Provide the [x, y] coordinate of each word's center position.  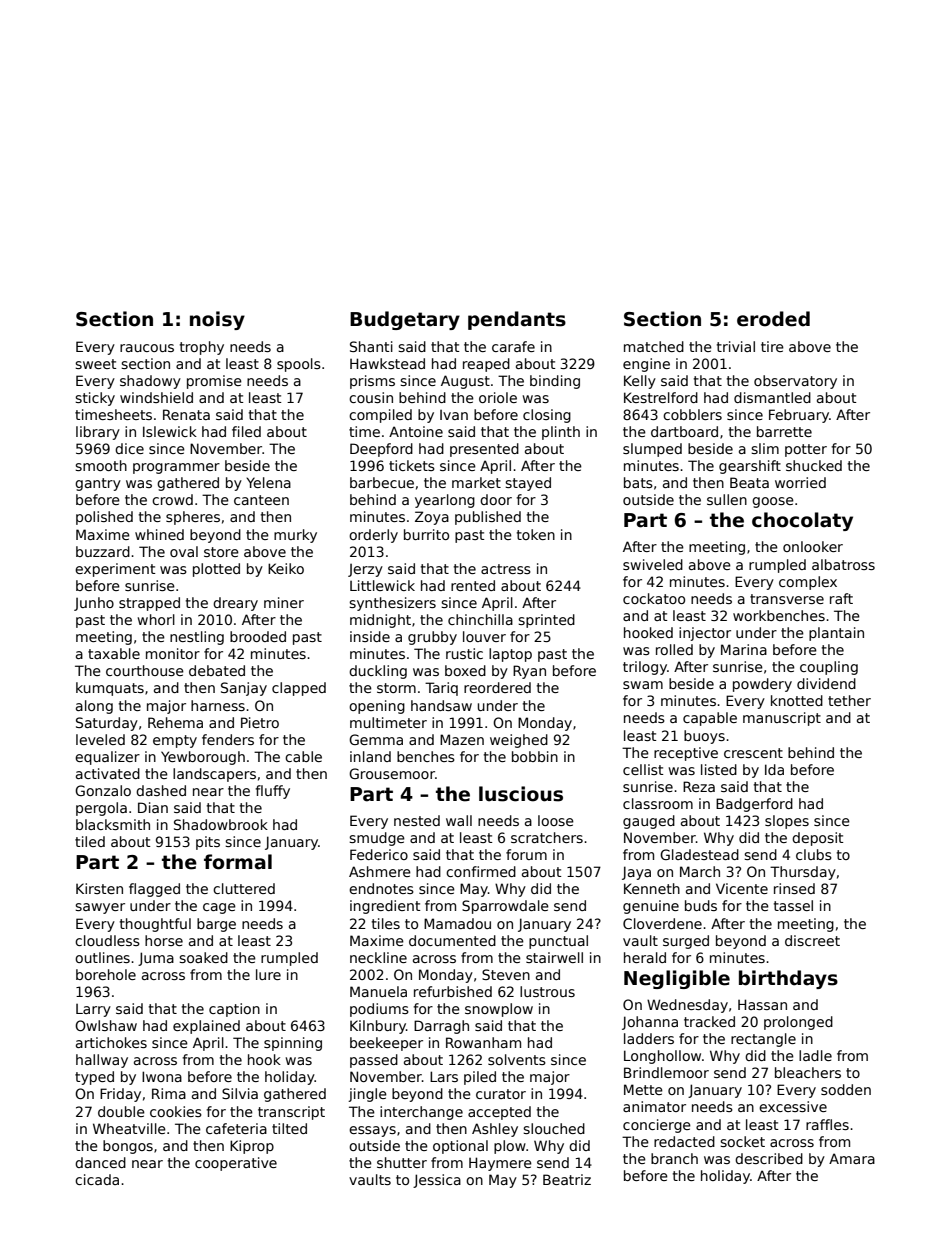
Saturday [107, 724]
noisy [217, 320]
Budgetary [405, 320]
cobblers [692, 414]
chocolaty [802, 521]
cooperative [236, 1164]
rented [473, 585]
